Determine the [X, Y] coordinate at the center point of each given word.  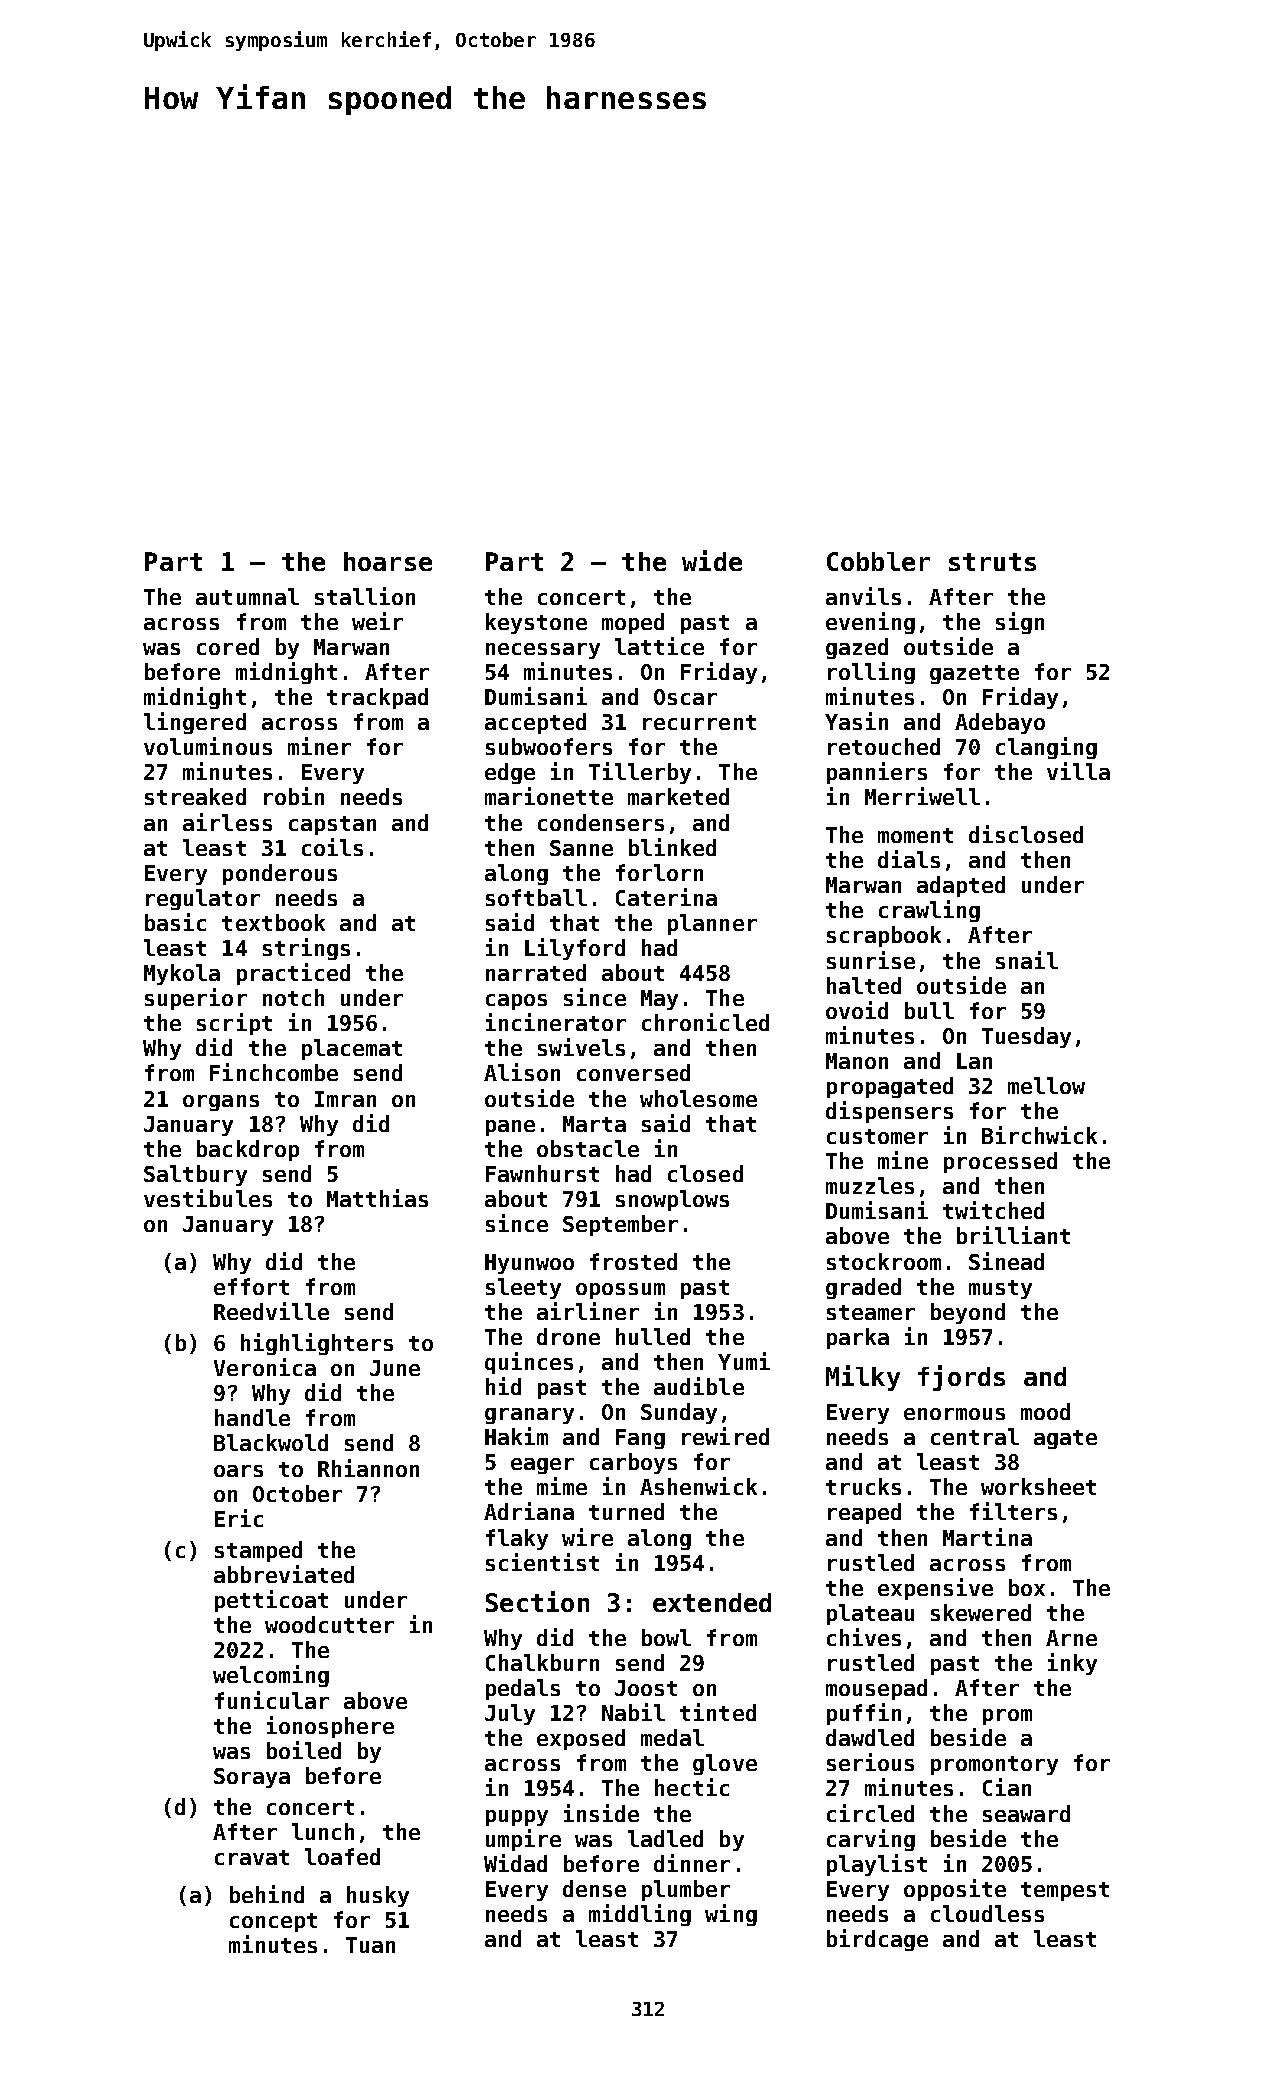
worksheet [1038, 1486]
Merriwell [922, 796]
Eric [239, 1518]
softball [536, 897]
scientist [542, 1562]
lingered [195, 723]
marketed [678, 796]
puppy [517, 1818]
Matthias [377, 1198]
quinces [529, 1363]
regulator [203, 899]
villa [1078, 771]
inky [1072, 1664]
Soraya [252, 1778]
